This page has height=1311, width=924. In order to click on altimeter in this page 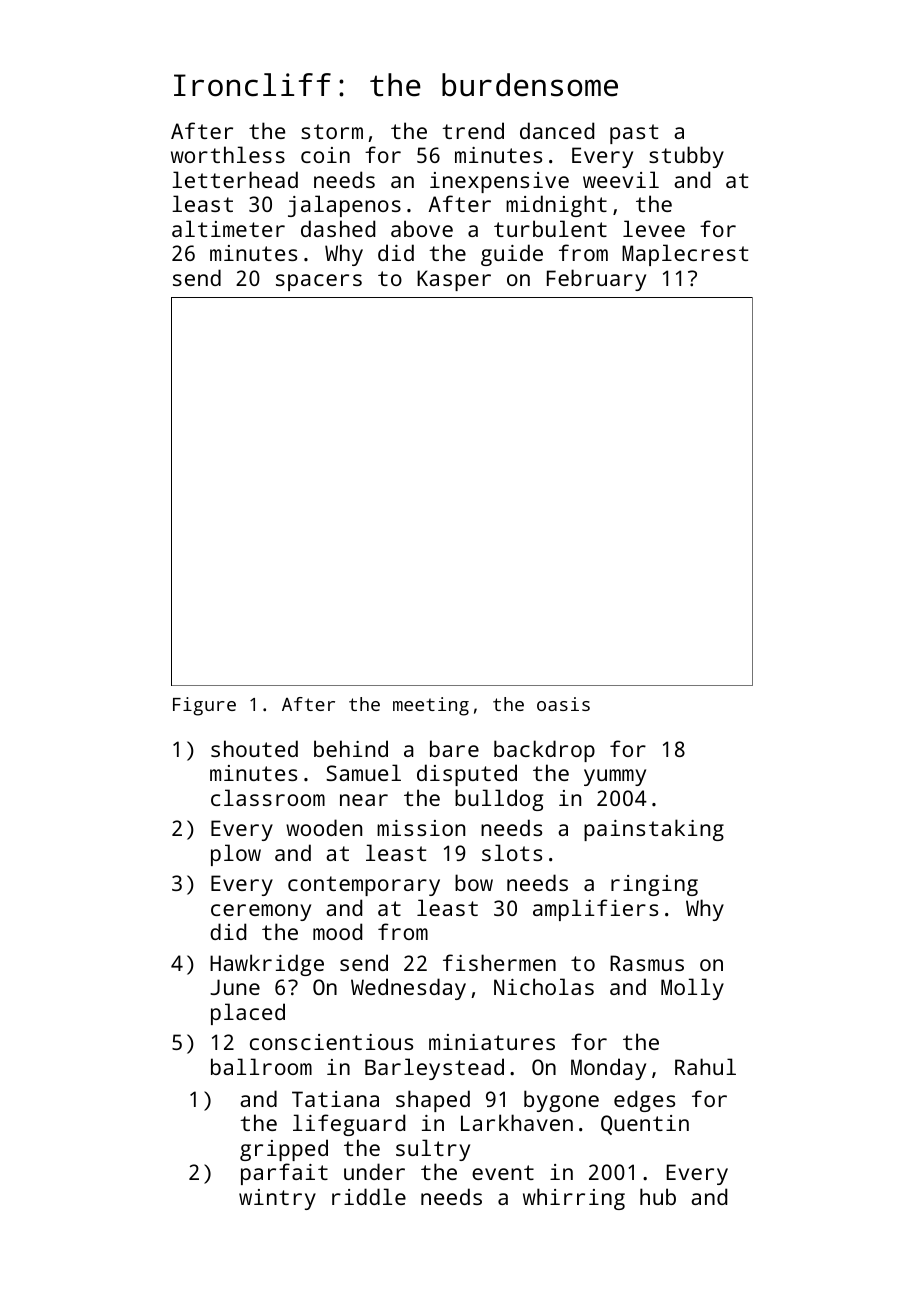, I will do `click(228, 228)`.
